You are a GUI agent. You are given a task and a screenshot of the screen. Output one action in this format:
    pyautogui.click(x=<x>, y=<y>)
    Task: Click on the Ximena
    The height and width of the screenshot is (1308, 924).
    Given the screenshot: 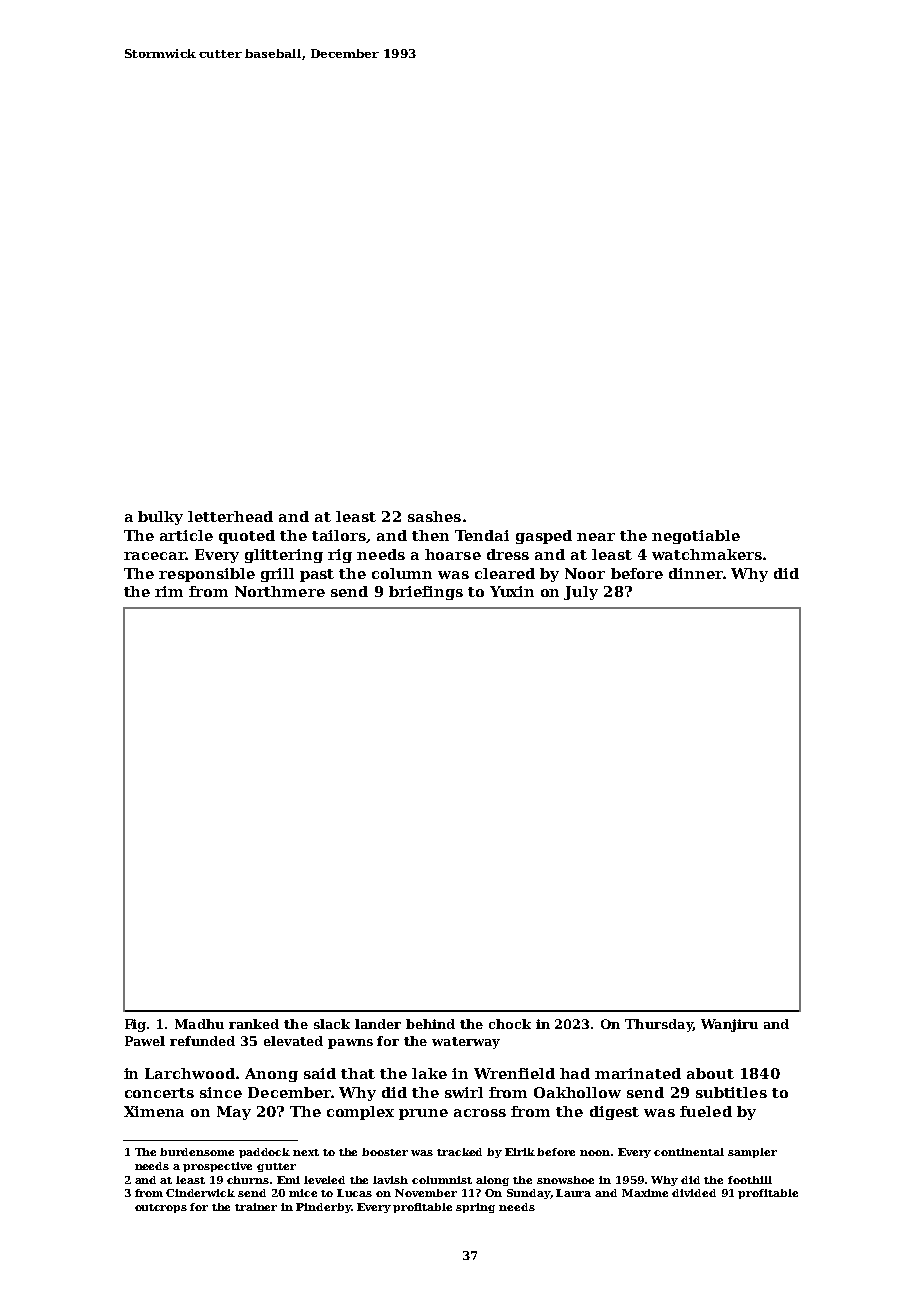 What is the action you would take?
    pyautogui.click(x=154, y=1111)
